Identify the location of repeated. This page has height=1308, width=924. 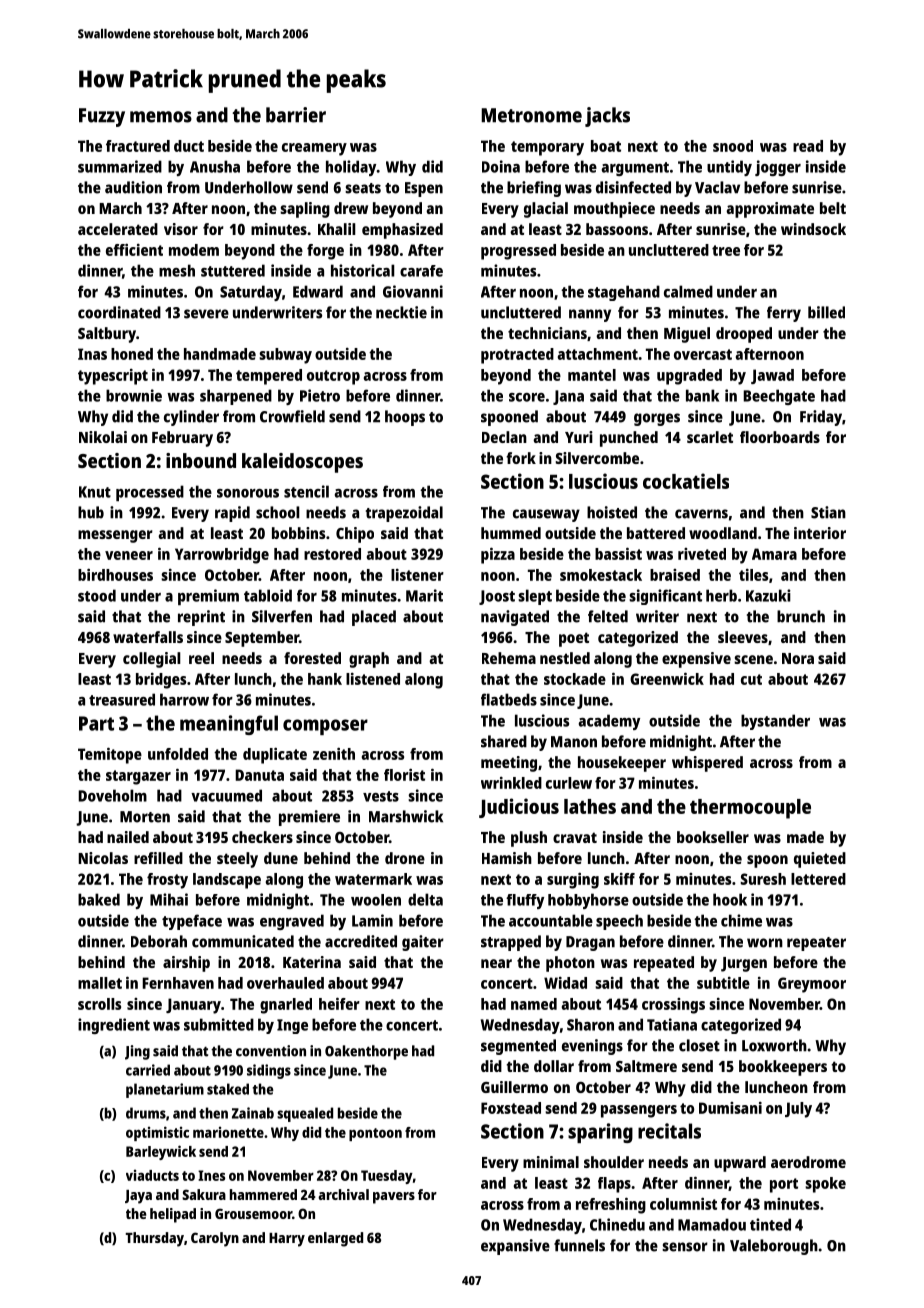
(664, 964).
